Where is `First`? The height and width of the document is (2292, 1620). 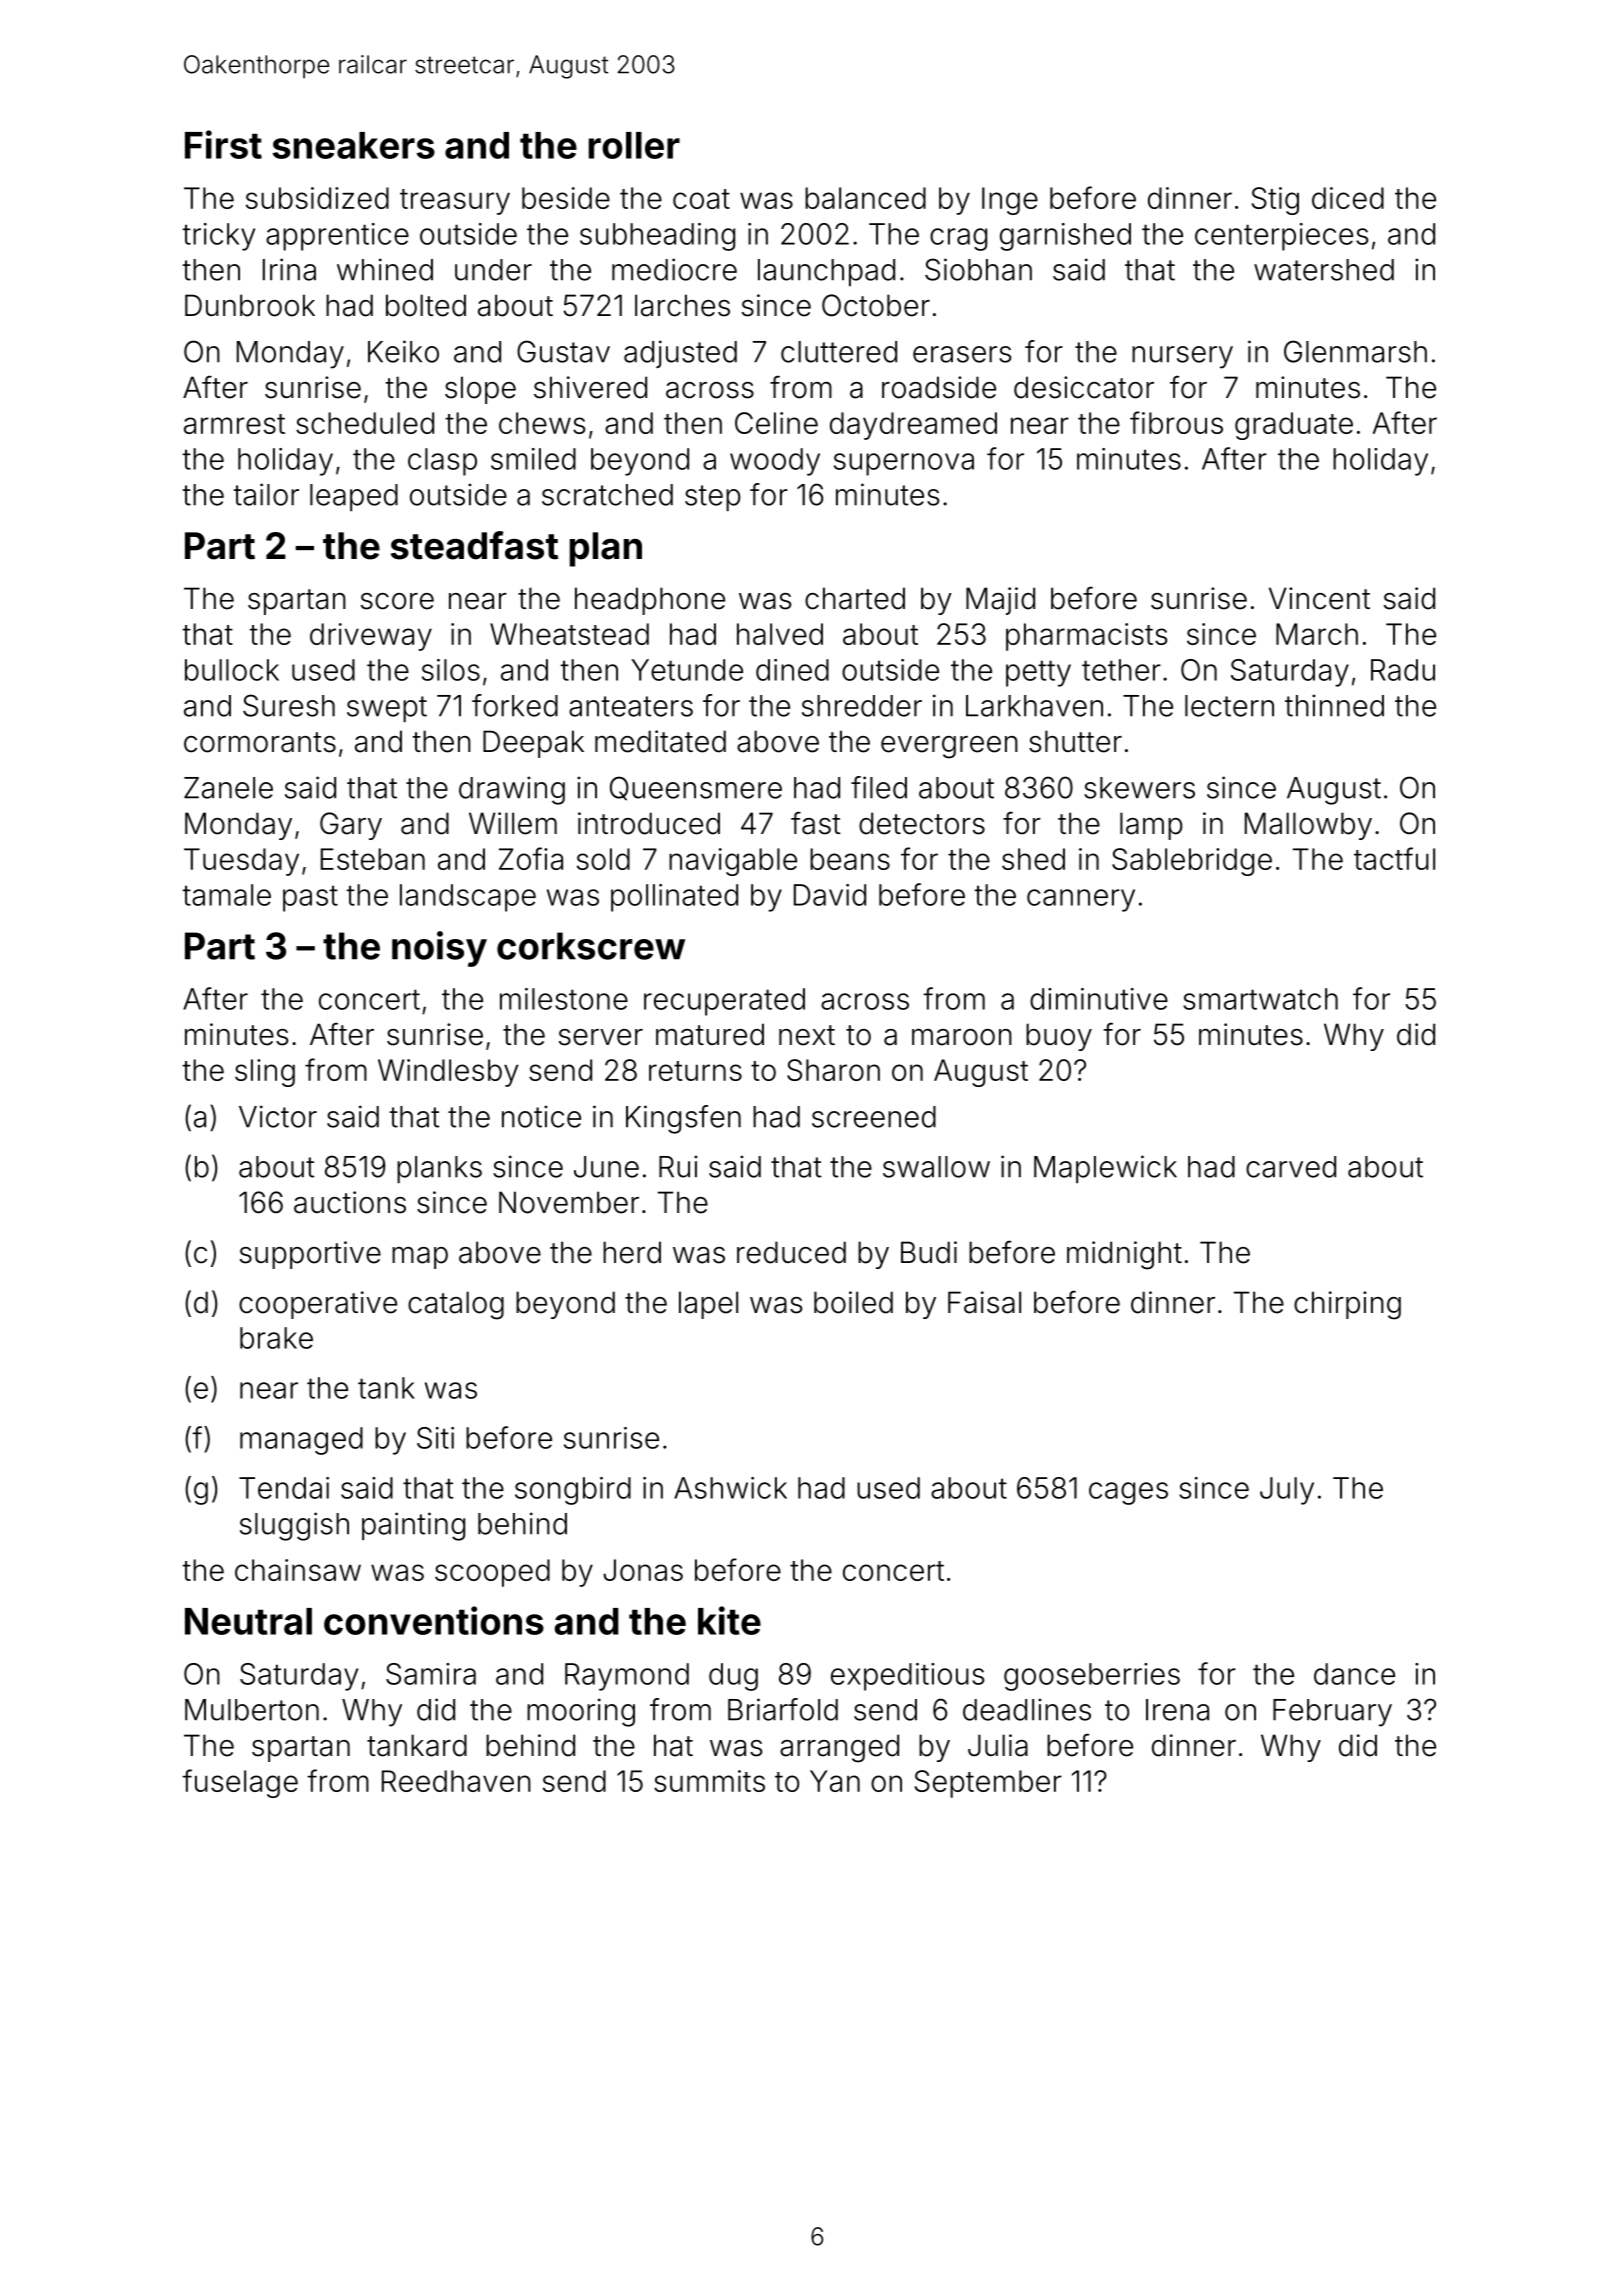 First is located at coordinates (223, 144).
